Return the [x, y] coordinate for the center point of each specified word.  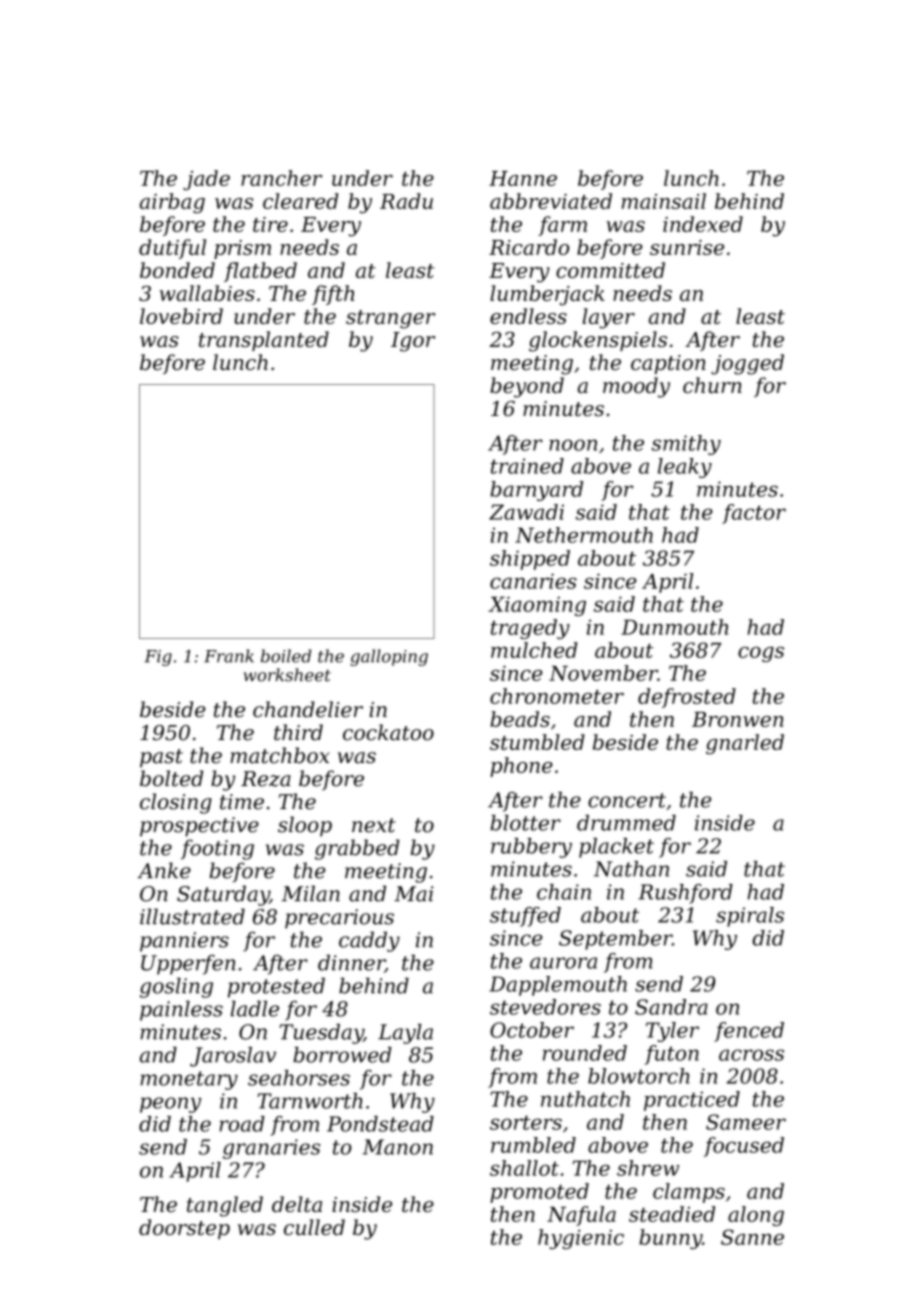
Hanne [523, 178]
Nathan [631, 869]
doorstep [184, 1229]
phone [521, 767]
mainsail [664, 201]
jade [206, 180]
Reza [266, 779]
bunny [670, 1239]
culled [314, 1227]
